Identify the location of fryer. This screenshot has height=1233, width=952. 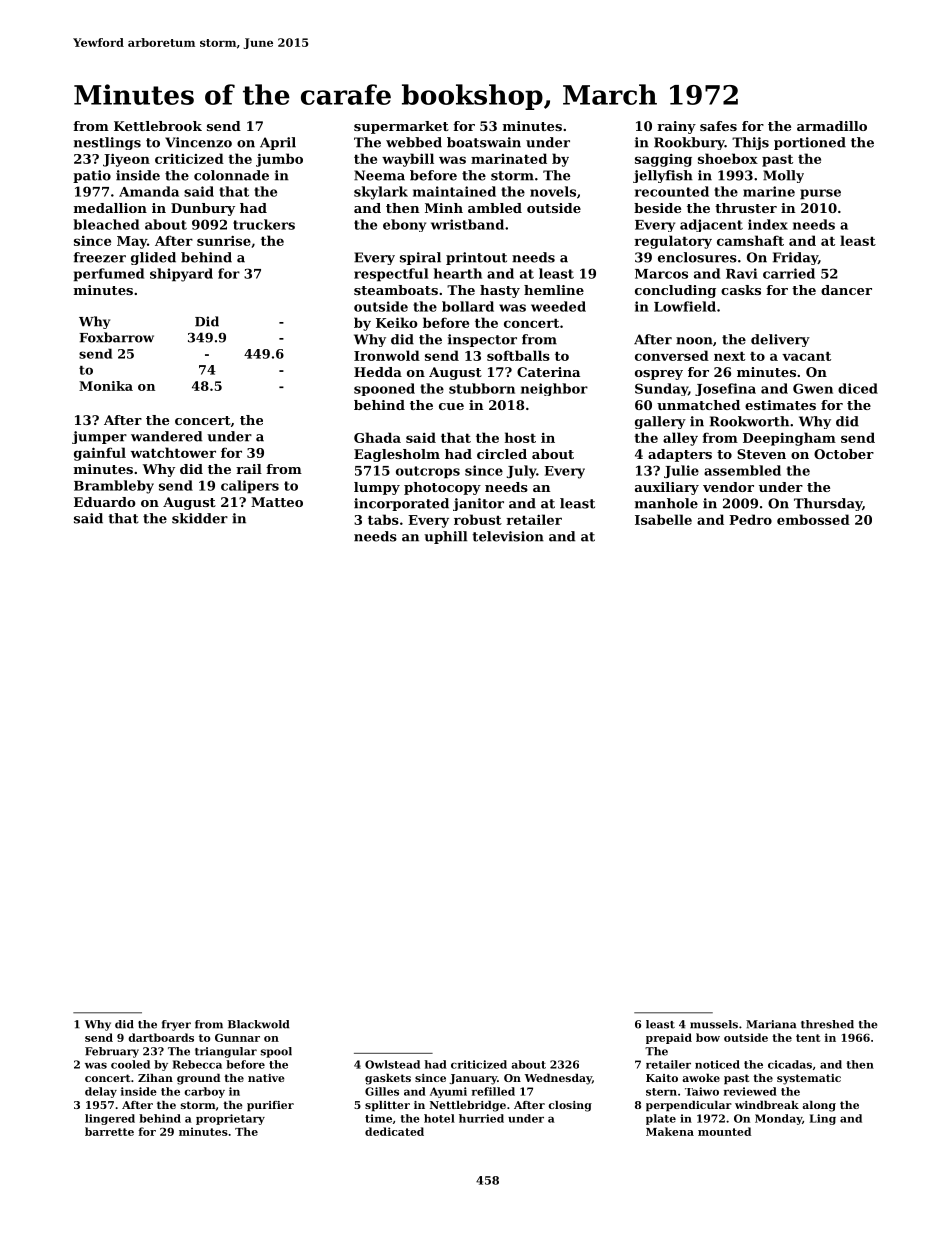
(176, 1025).
